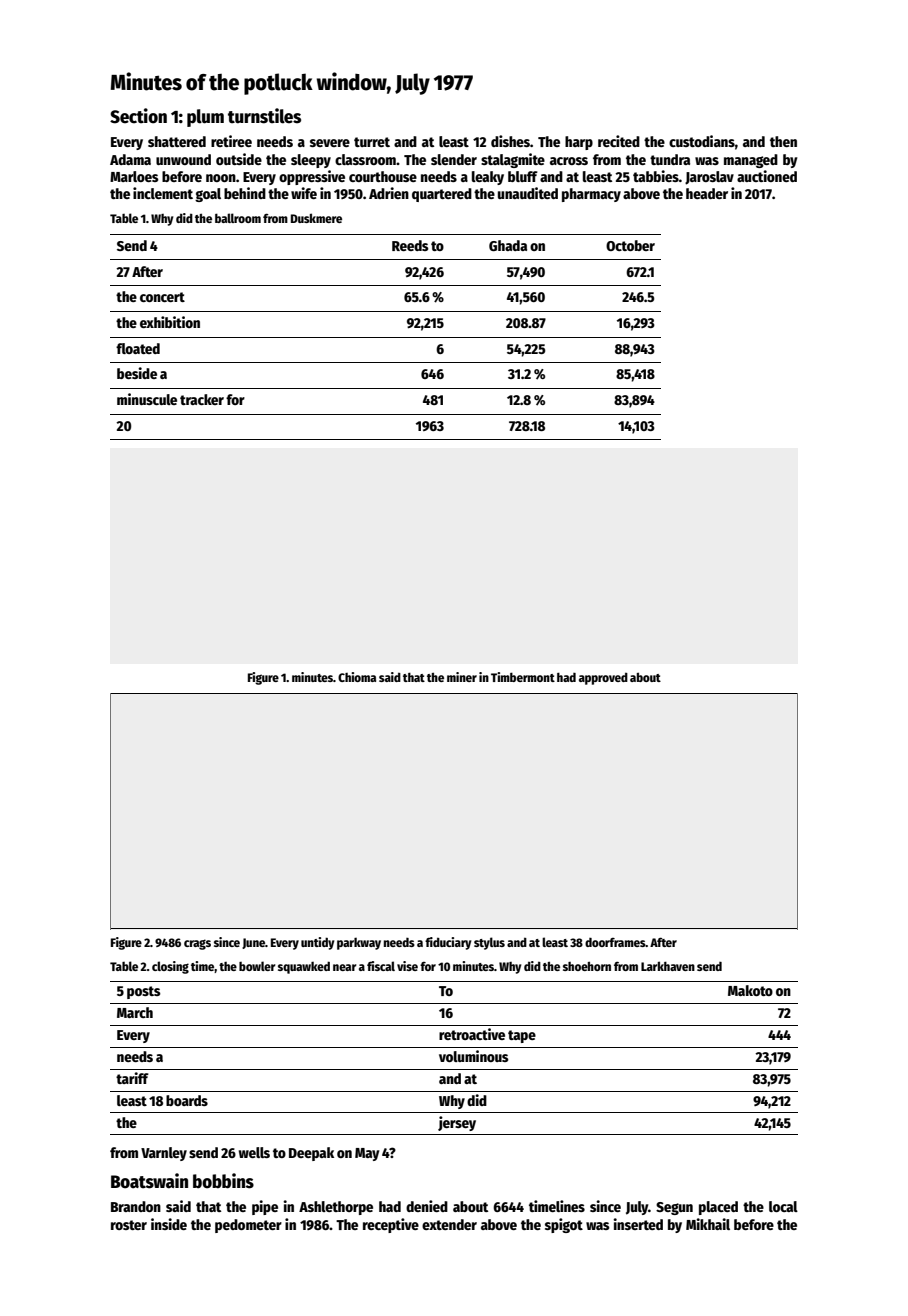  What do you see at coordinates (510, 141) in the screenshot?
I see `dishes` at bounding box center [510, 141].
